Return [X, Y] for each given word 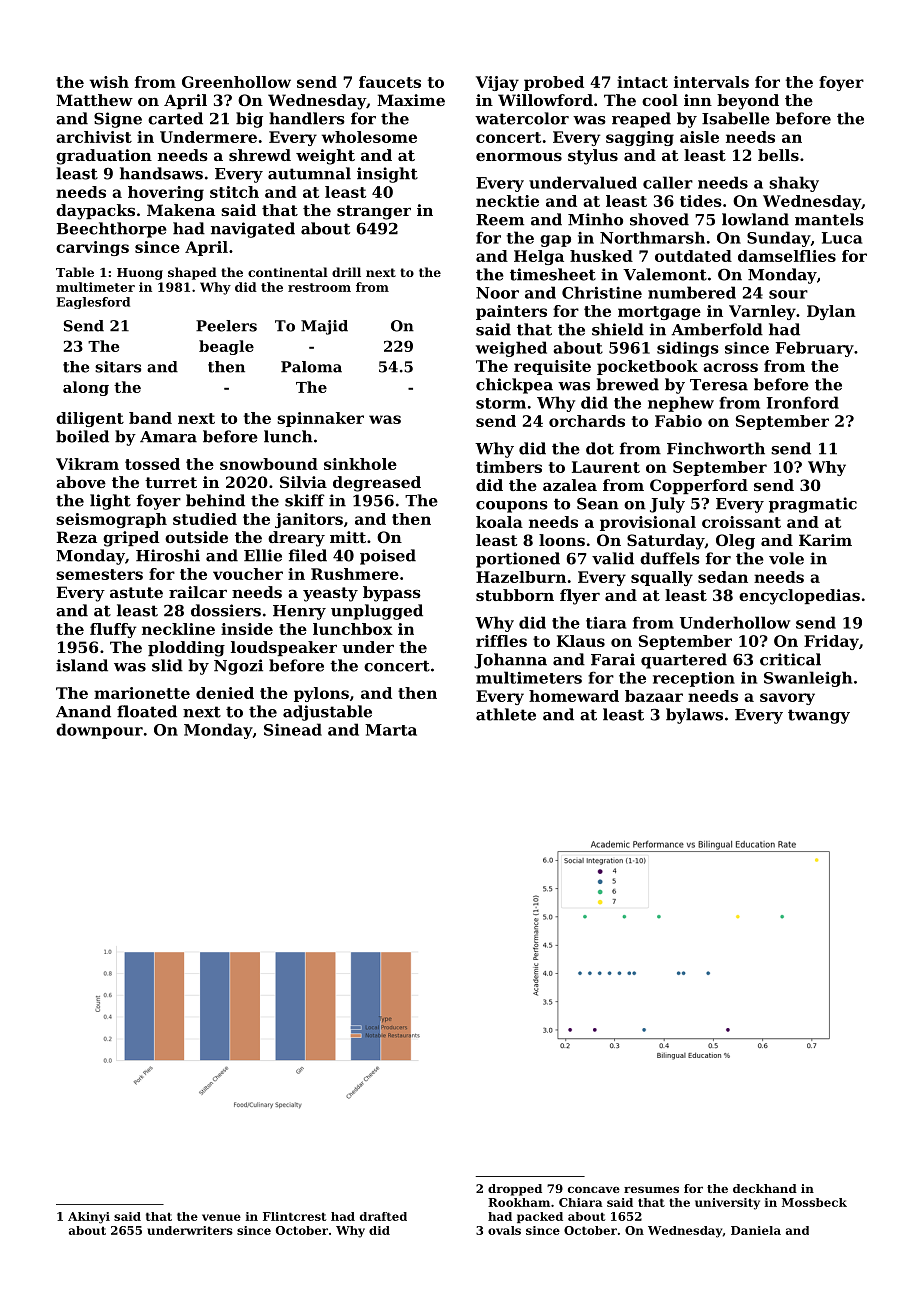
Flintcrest [294, 1216]
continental [288, 272]
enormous [519, 156]
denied [225, 693]
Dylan [831, 312]
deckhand [765, 1188]
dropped [515, 1190]
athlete [506, 714]
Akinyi [89, 1218]
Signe [118, 120]
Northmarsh [652, 237]
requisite [552, 367]
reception [694, 679]
